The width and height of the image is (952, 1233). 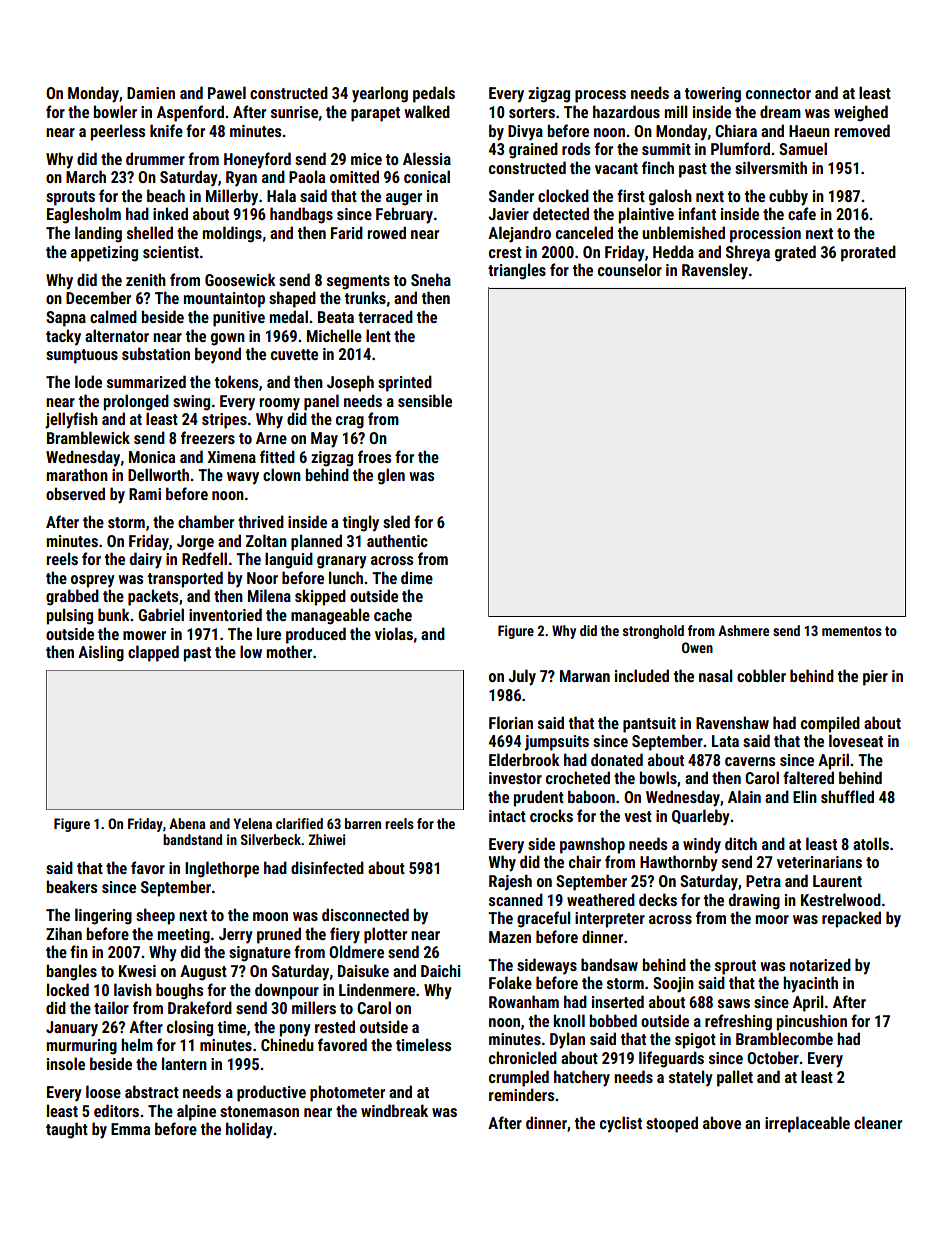 I want to click on osprey, so click(x=93, y=581).
